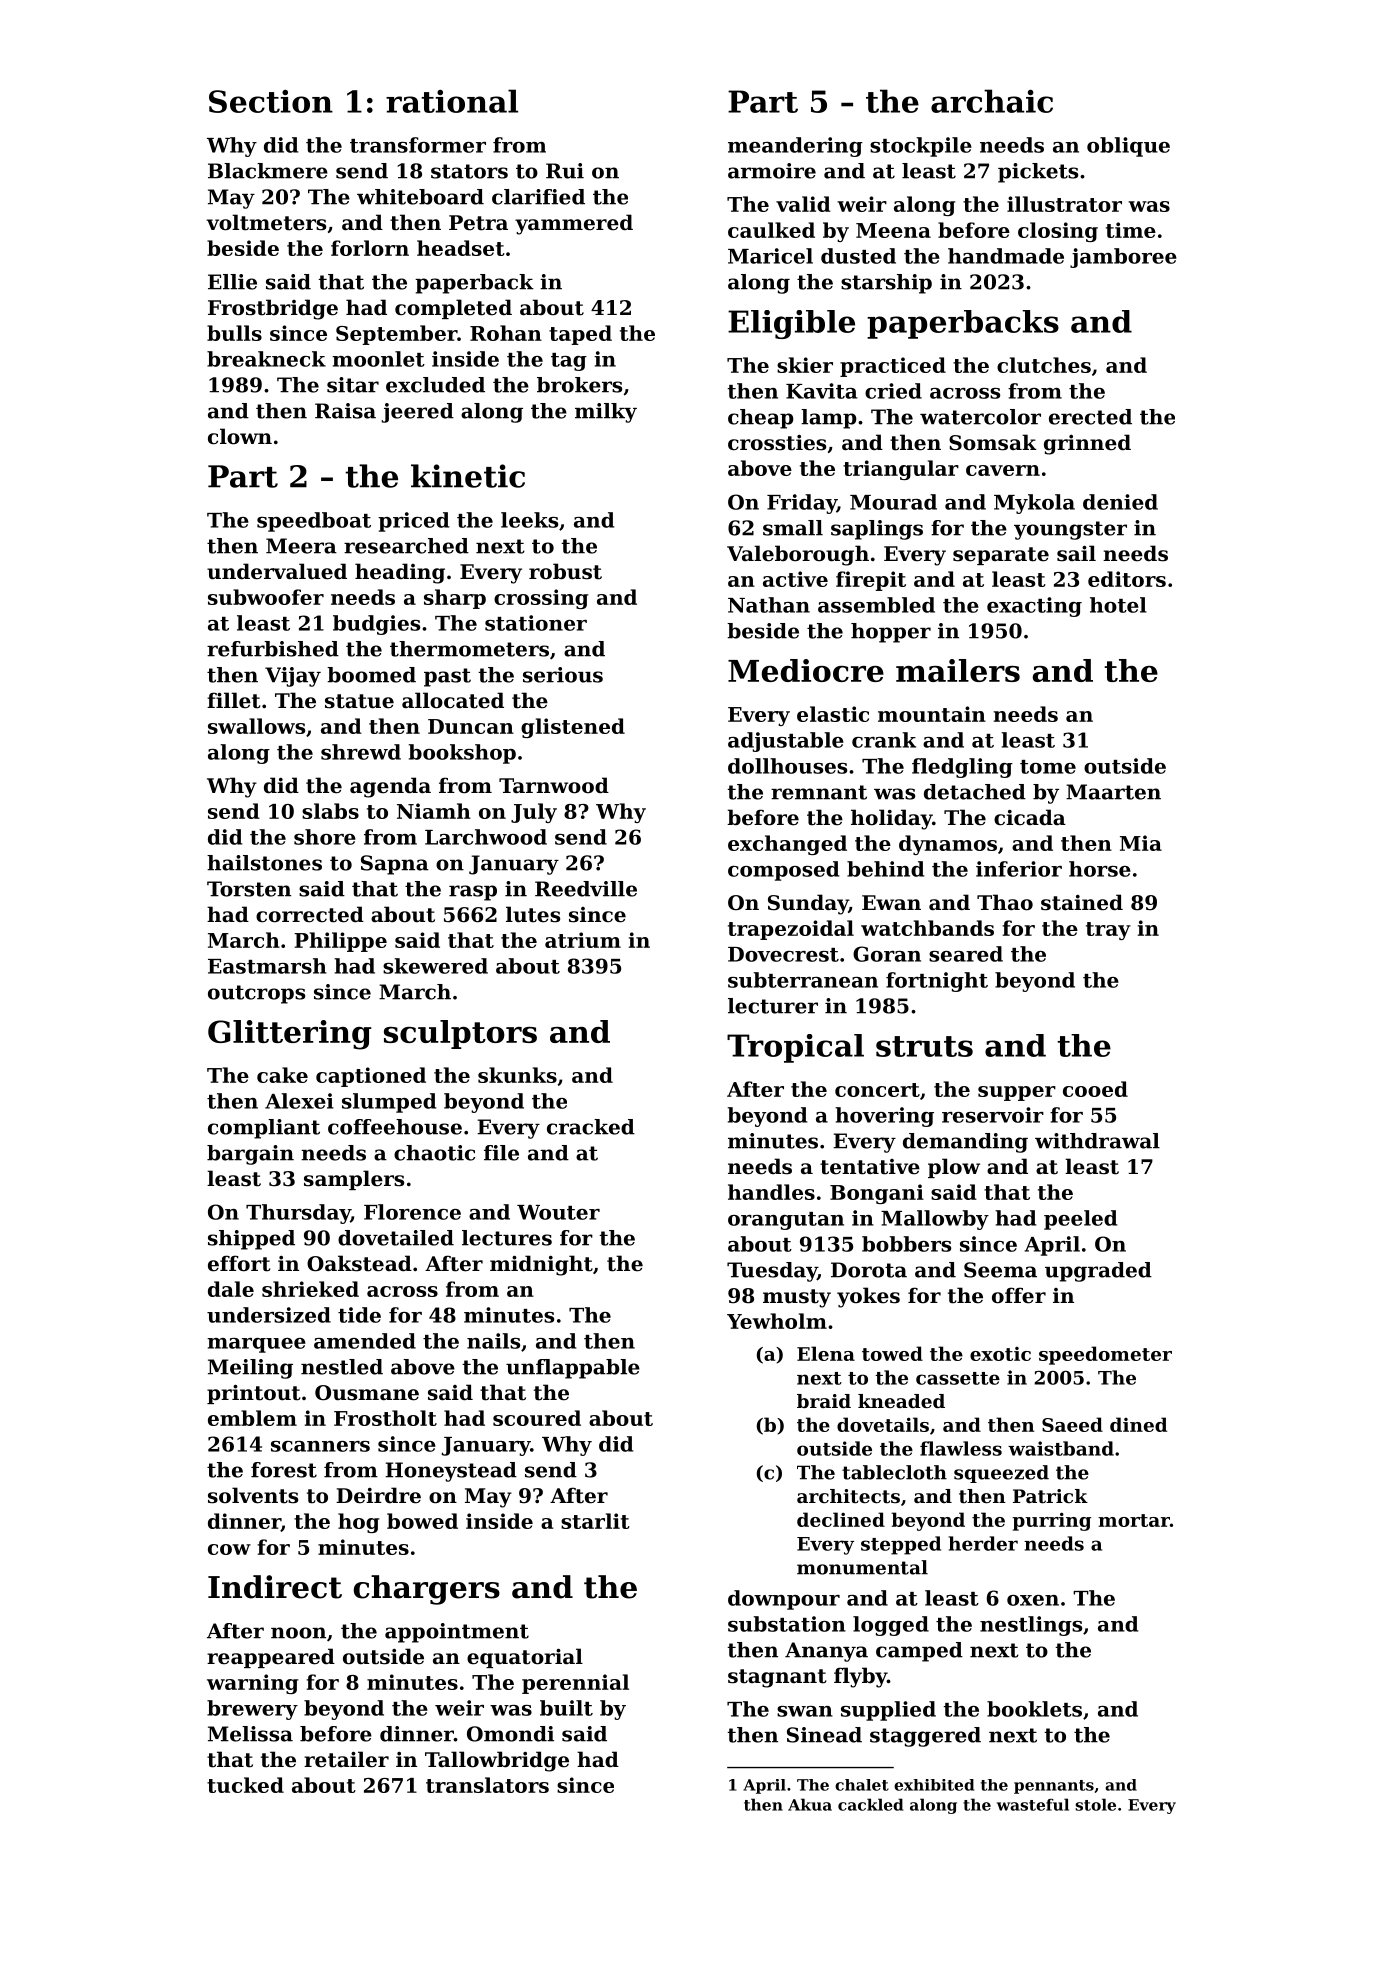 The image size is (1386, 1969). What do you see at coordinates (245, 1785) in the screenshot?
I see `tucked` at bounding box center [245, 1785].
